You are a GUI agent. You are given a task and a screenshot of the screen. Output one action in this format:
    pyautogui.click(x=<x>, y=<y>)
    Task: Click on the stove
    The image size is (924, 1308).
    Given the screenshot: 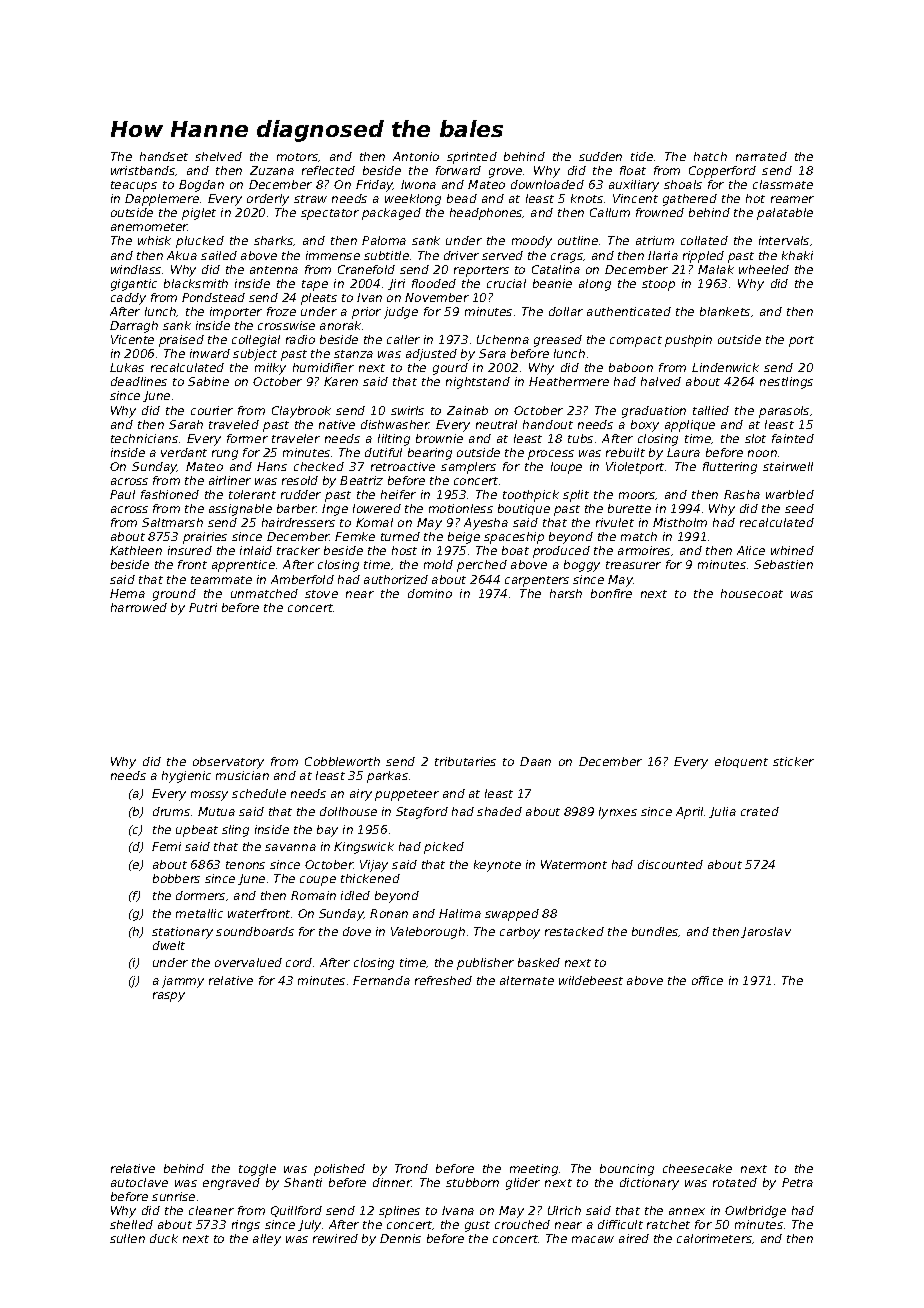 What is the action you would take?
    pyautogui.click(x=321, y=594)
